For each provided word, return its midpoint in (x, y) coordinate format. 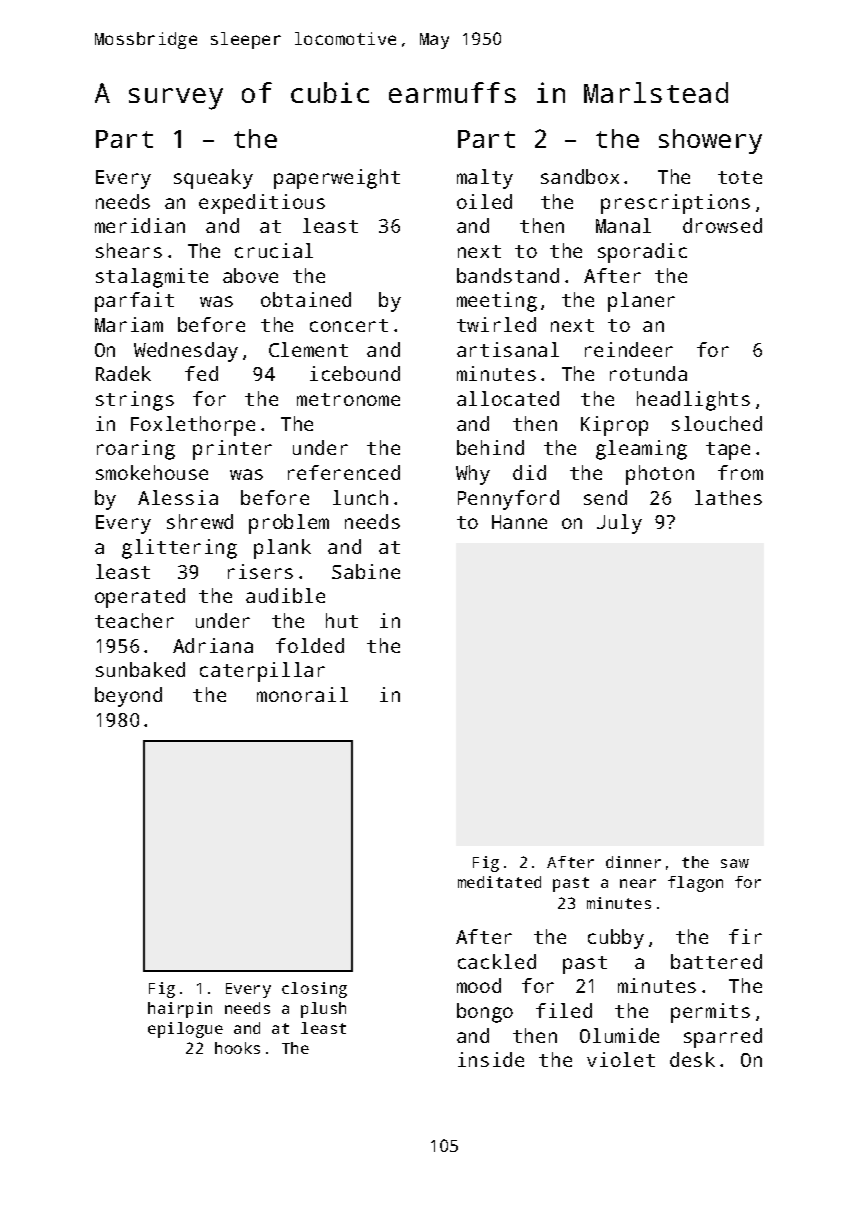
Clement (308, 349)
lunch (360, 497)
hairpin (180, 1010)
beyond (128, 697)
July (619, 524)
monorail (302, 694)
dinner (633, 862)
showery (710, 141)
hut (342, 620)
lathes (728, 497)
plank (282, 549)
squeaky (213, 179)
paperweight (337, 179)
